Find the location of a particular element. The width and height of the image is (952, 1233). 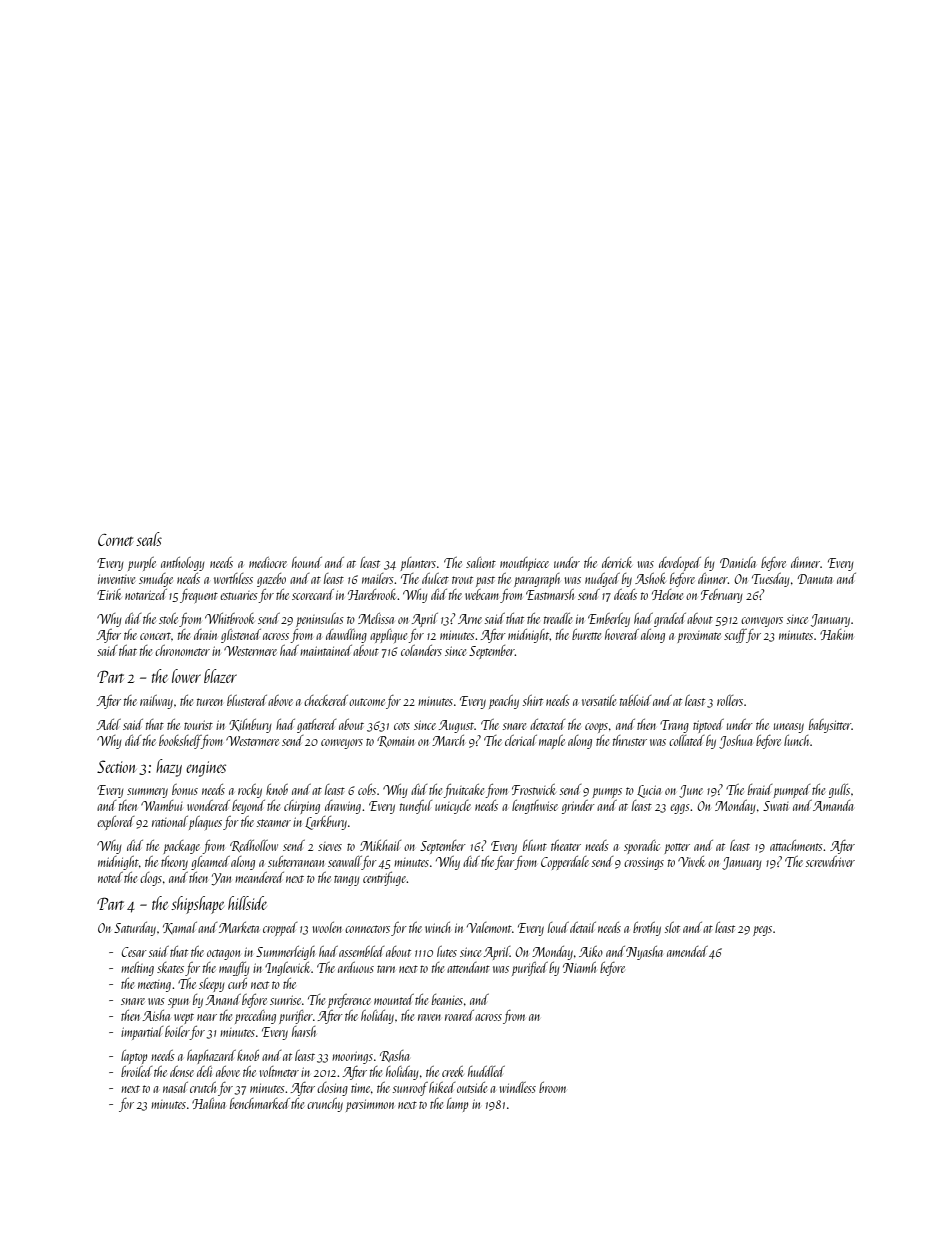

Daniela is located at coordinates (738, 562).
